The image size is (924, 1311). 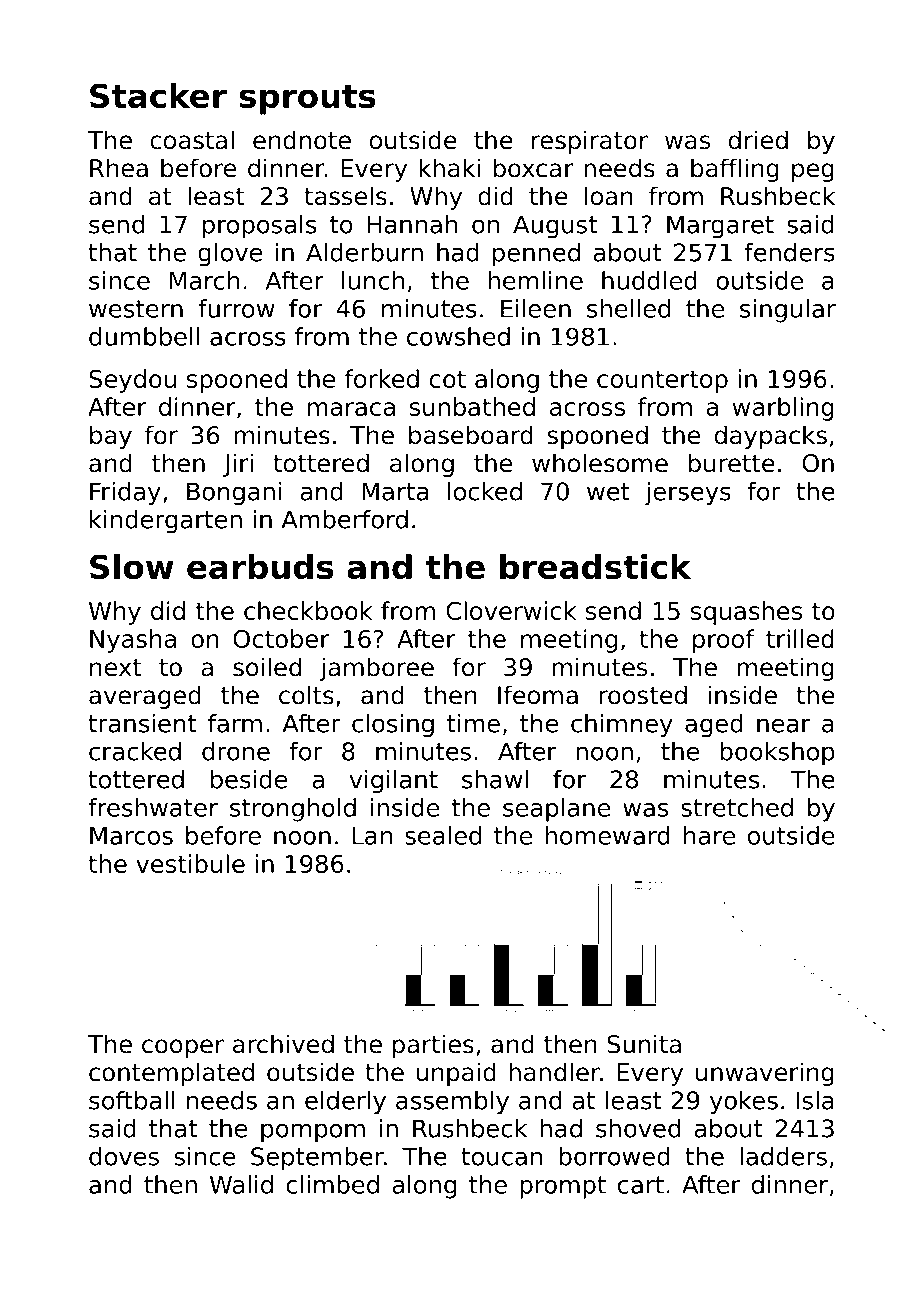 What do you see at coordinates (813, 172) in the page?
I see `peg` at bounding box center [813, 172].
